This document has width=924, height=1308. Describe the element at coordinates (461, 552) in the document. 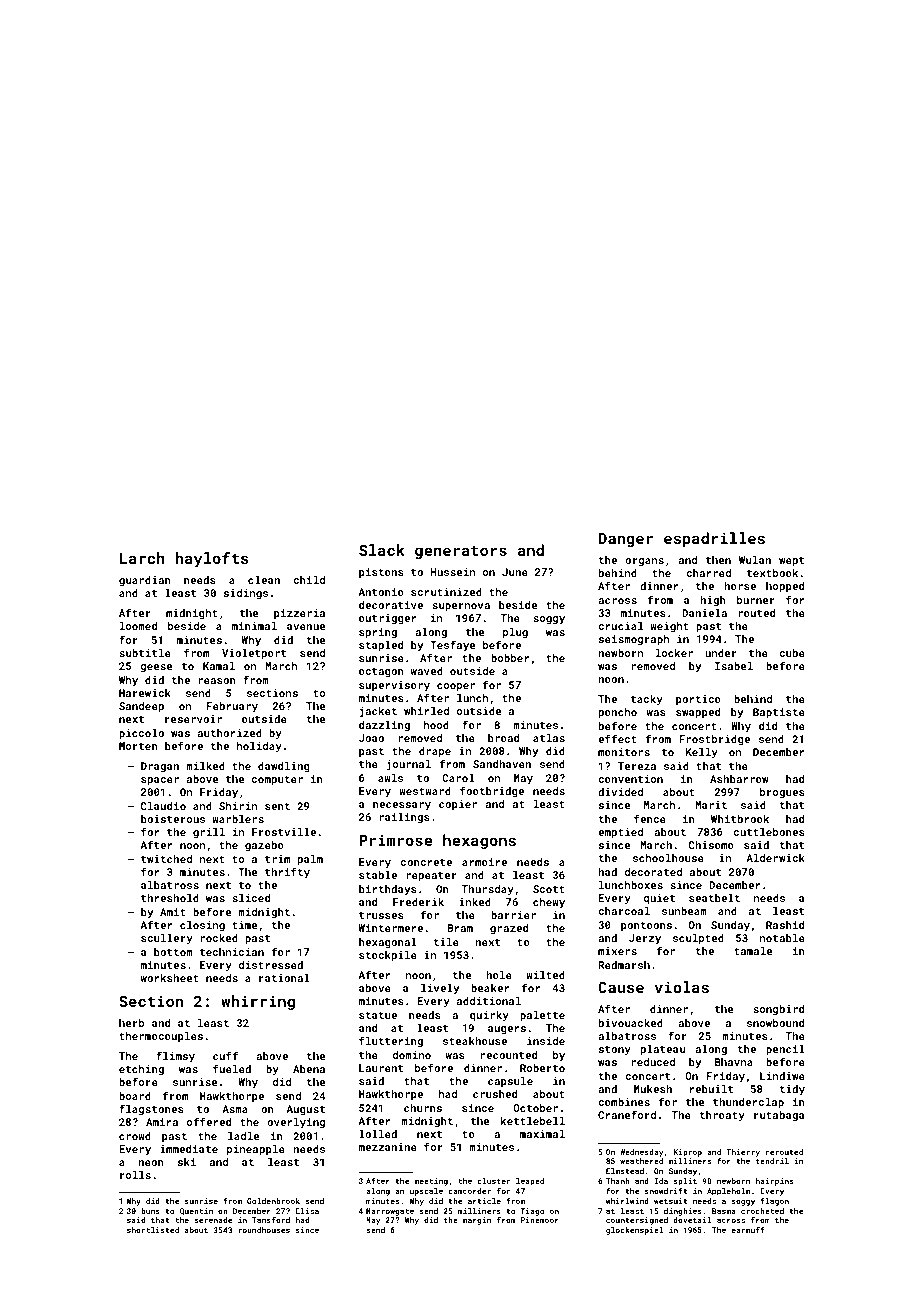

I see `generators` at that location.
